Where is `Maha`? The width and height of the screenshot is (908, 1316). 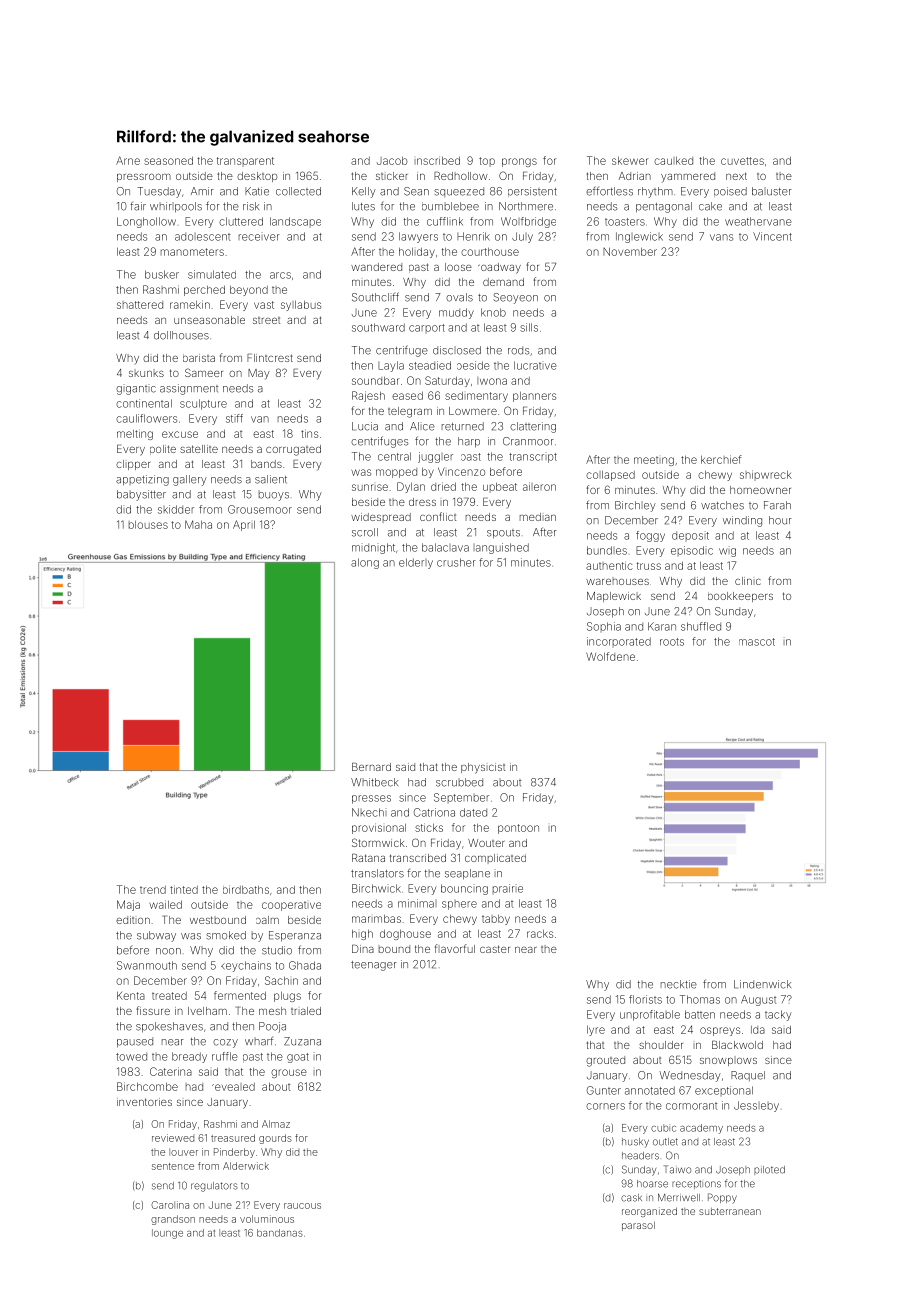 Maha is located at coordinates (198, 524).
